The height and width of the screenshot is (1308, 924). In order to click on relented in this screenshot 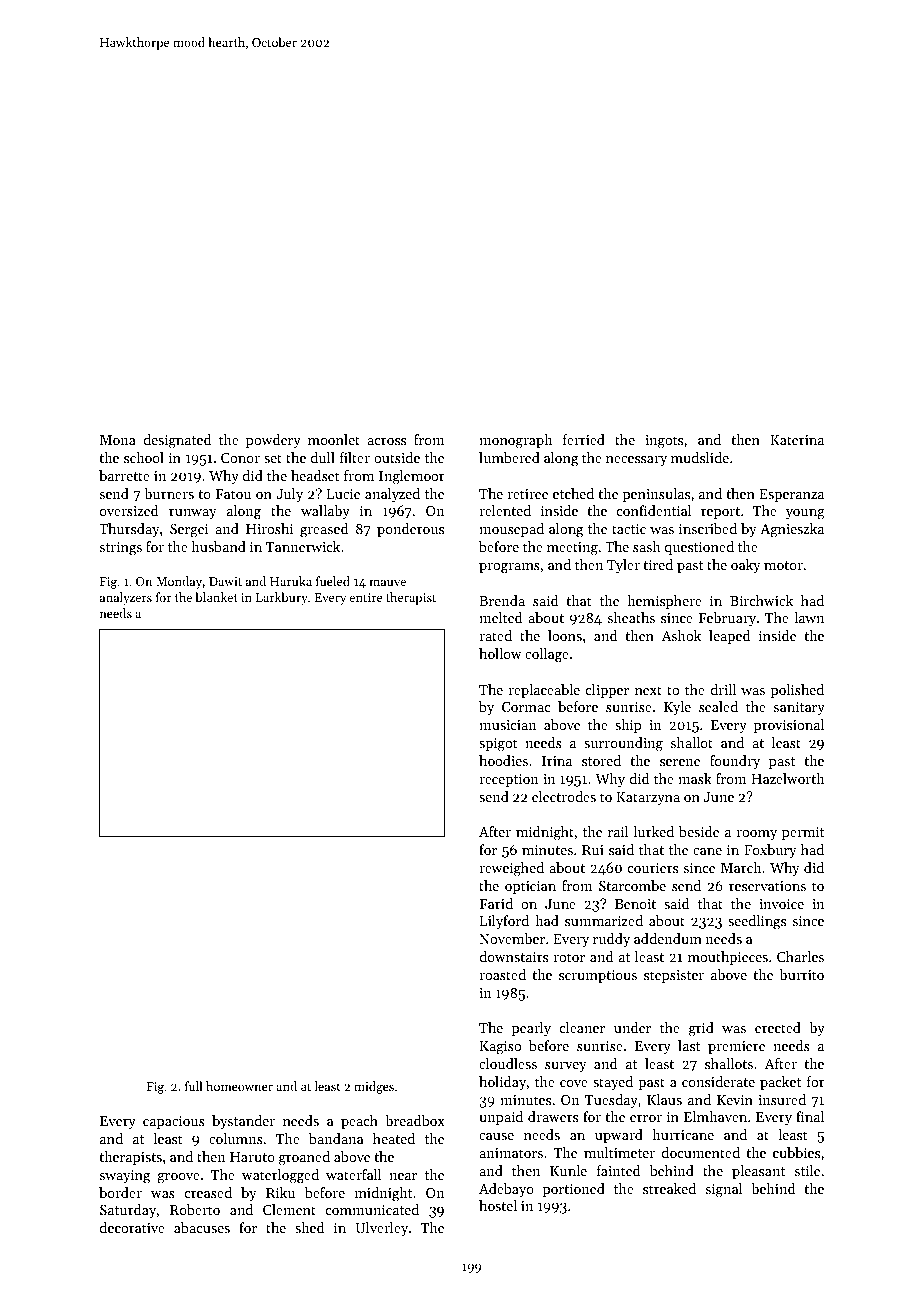, I will do `click(505, 510)`.
